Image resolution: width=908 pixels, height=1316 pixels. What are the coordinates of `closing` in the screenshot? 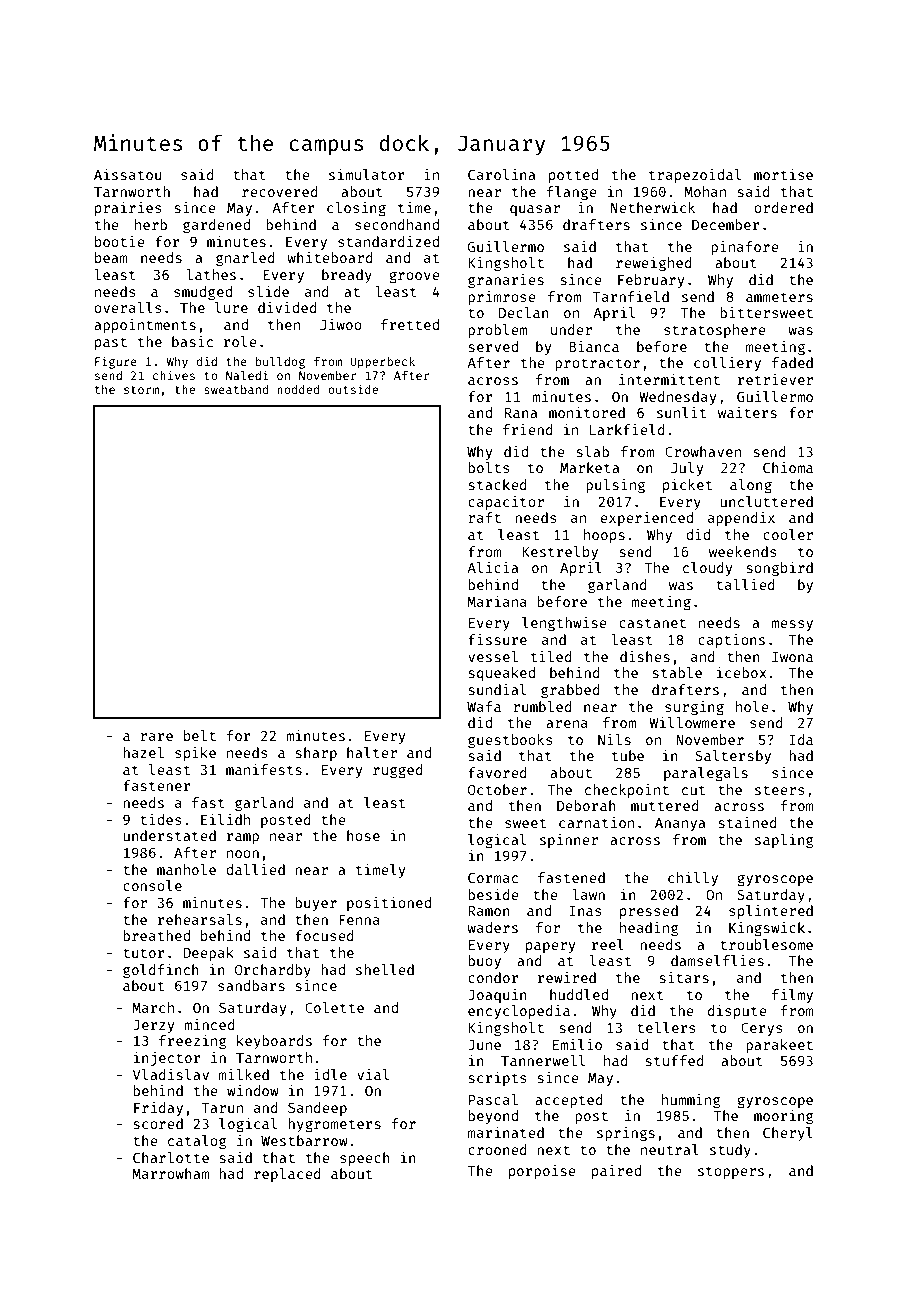 It's located at (356, 209).
